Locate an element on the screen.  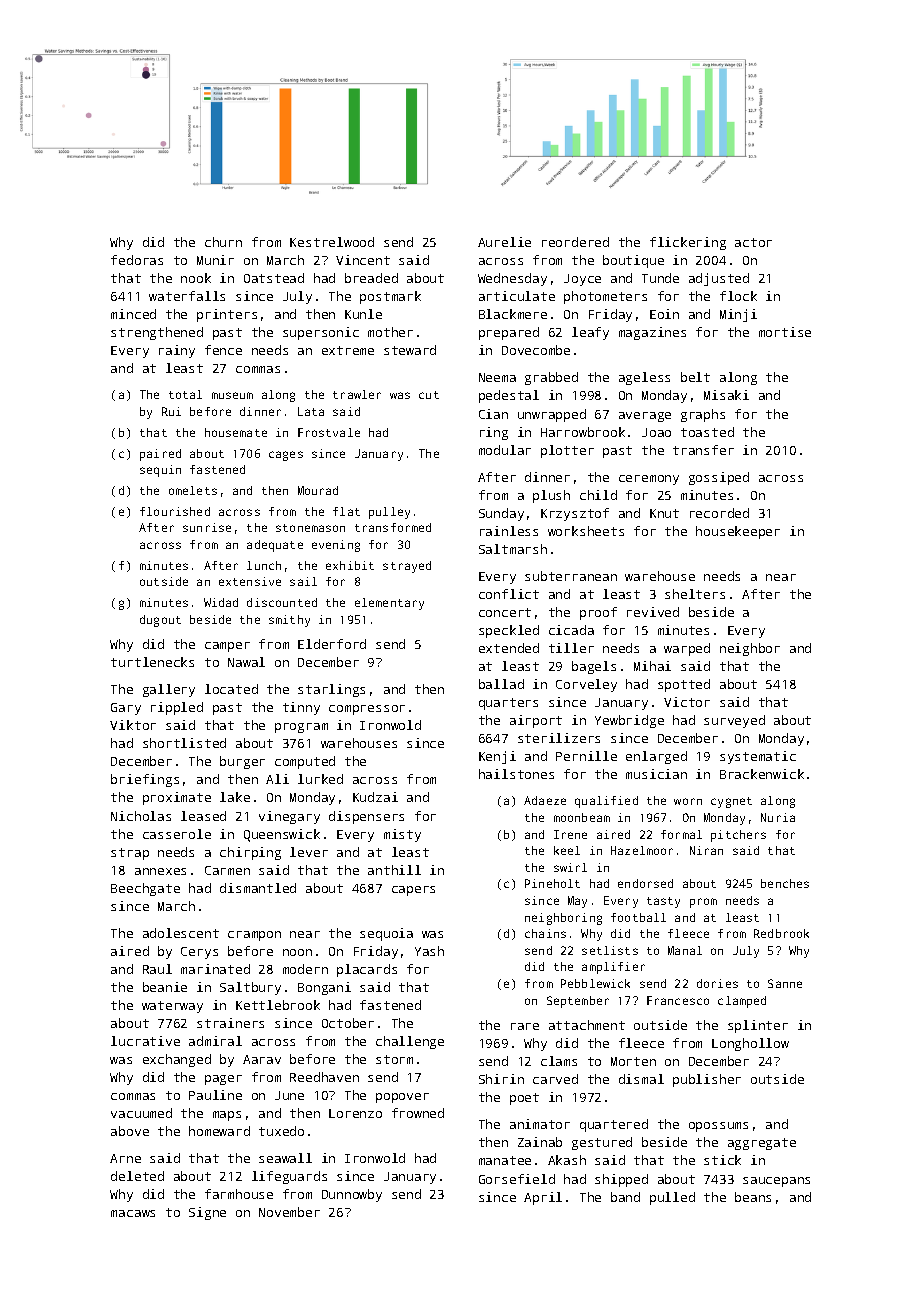
Oatstead is located at coordinates (274, 278).
